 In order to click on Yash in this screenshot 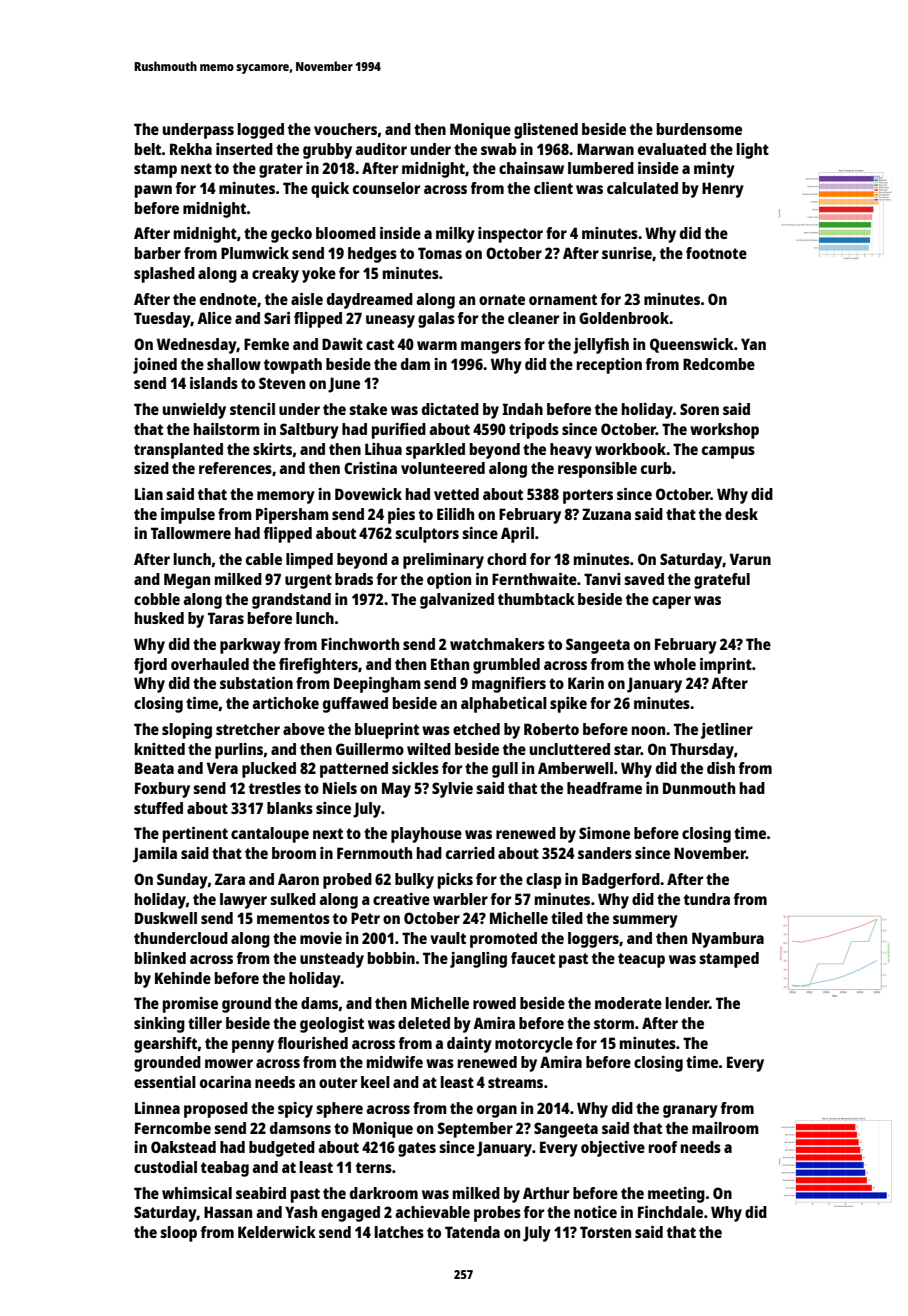, I will do `click(301, 1212)`.
